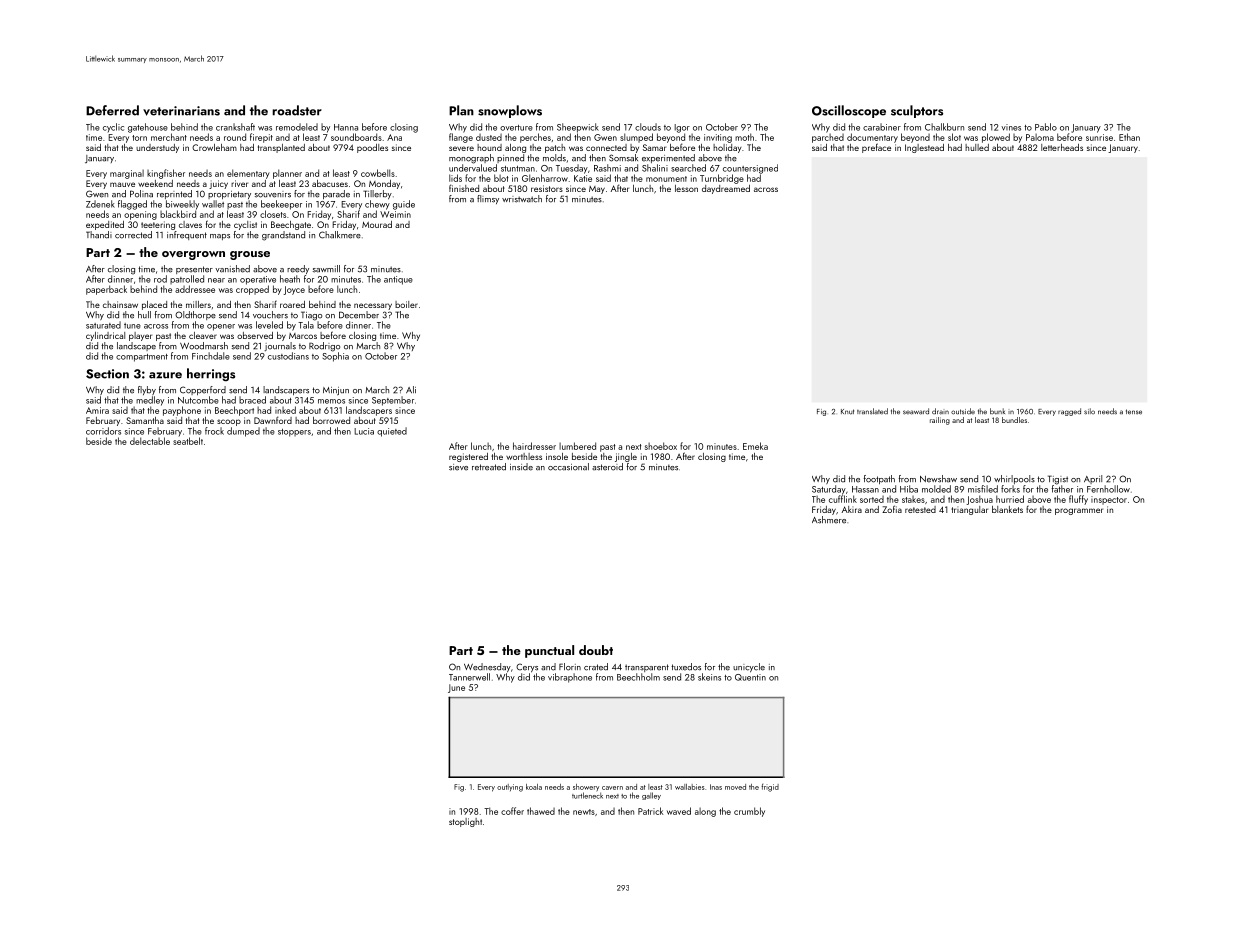 Image resolution: width=1233 pixels, height=952 pixels. I want to click on Ashmere, so click(829, 520).
